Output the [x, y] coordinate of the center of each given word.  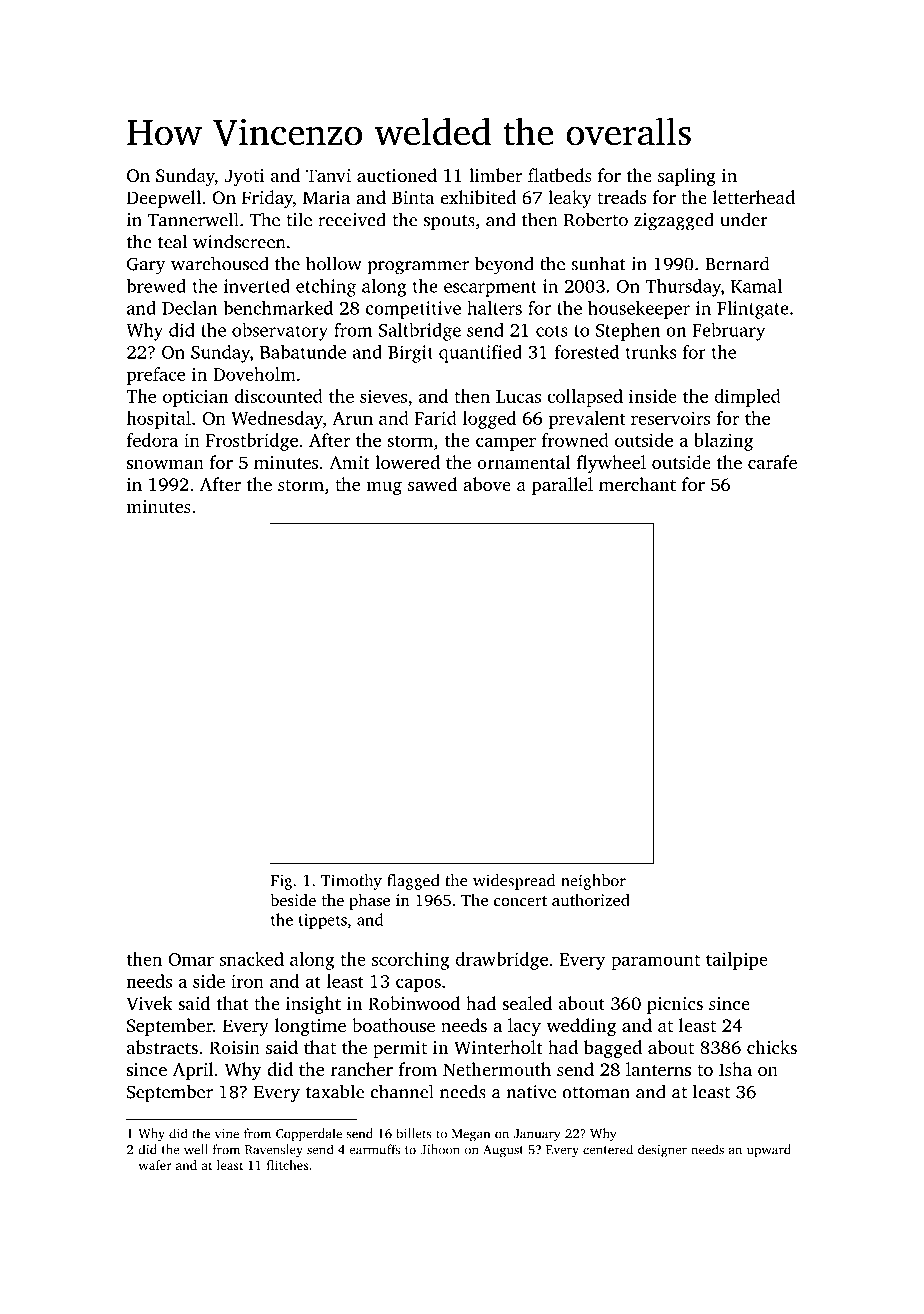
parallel [562, 486]
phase [369, 902]
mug [384, 488]
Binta [413, 197]
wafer [155, 1165]
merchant [637, 484]
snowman [165, 464]
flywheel [611, 464]
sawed [432, 484]
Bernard [737, 263]
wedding [581, 1027]
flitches [288, 1165]
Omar [191, 959]
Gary [146, 266]
